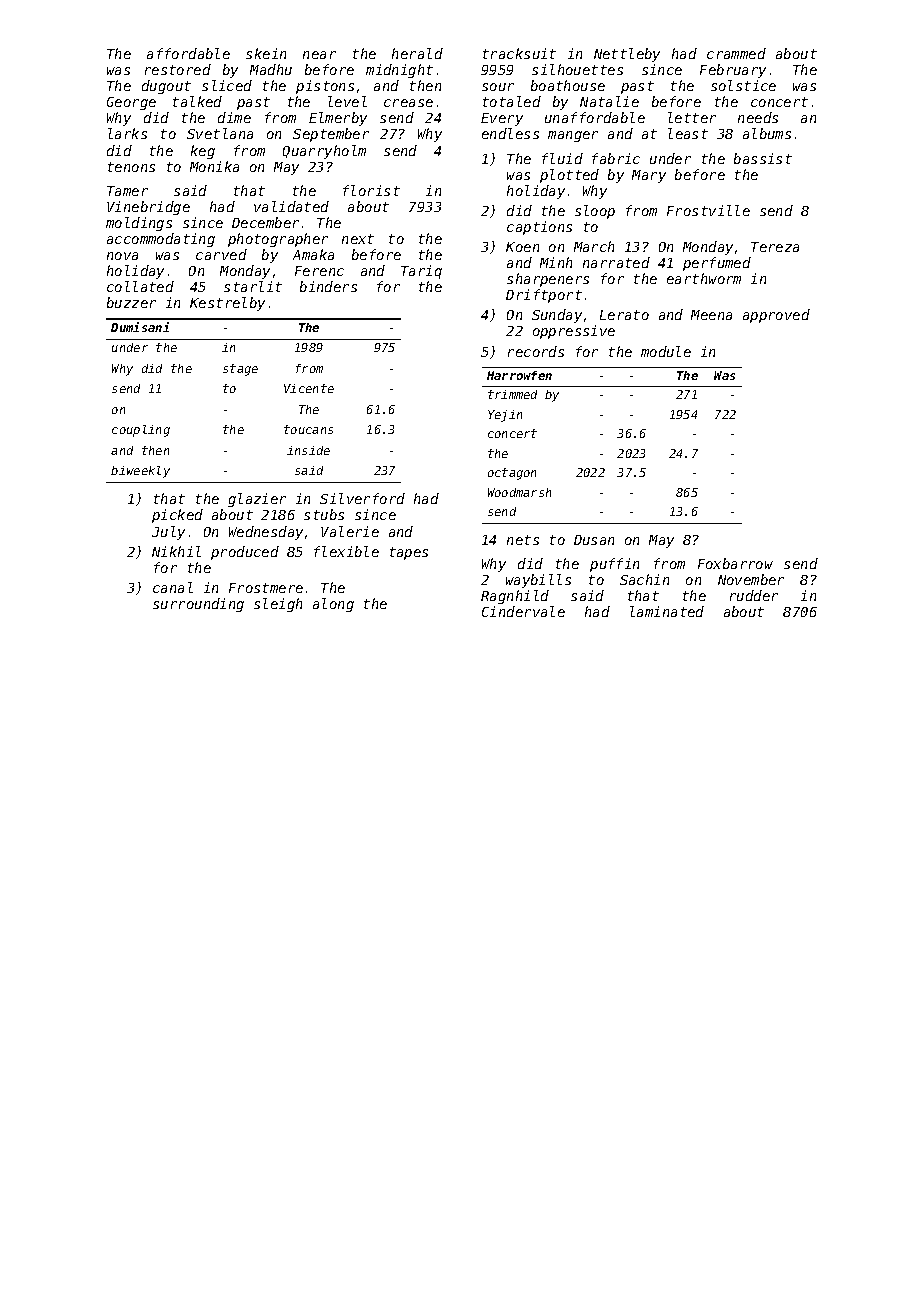  Describe the element at coordinates (512, 394) in the screenshot. I see `trimmed` at that location.
